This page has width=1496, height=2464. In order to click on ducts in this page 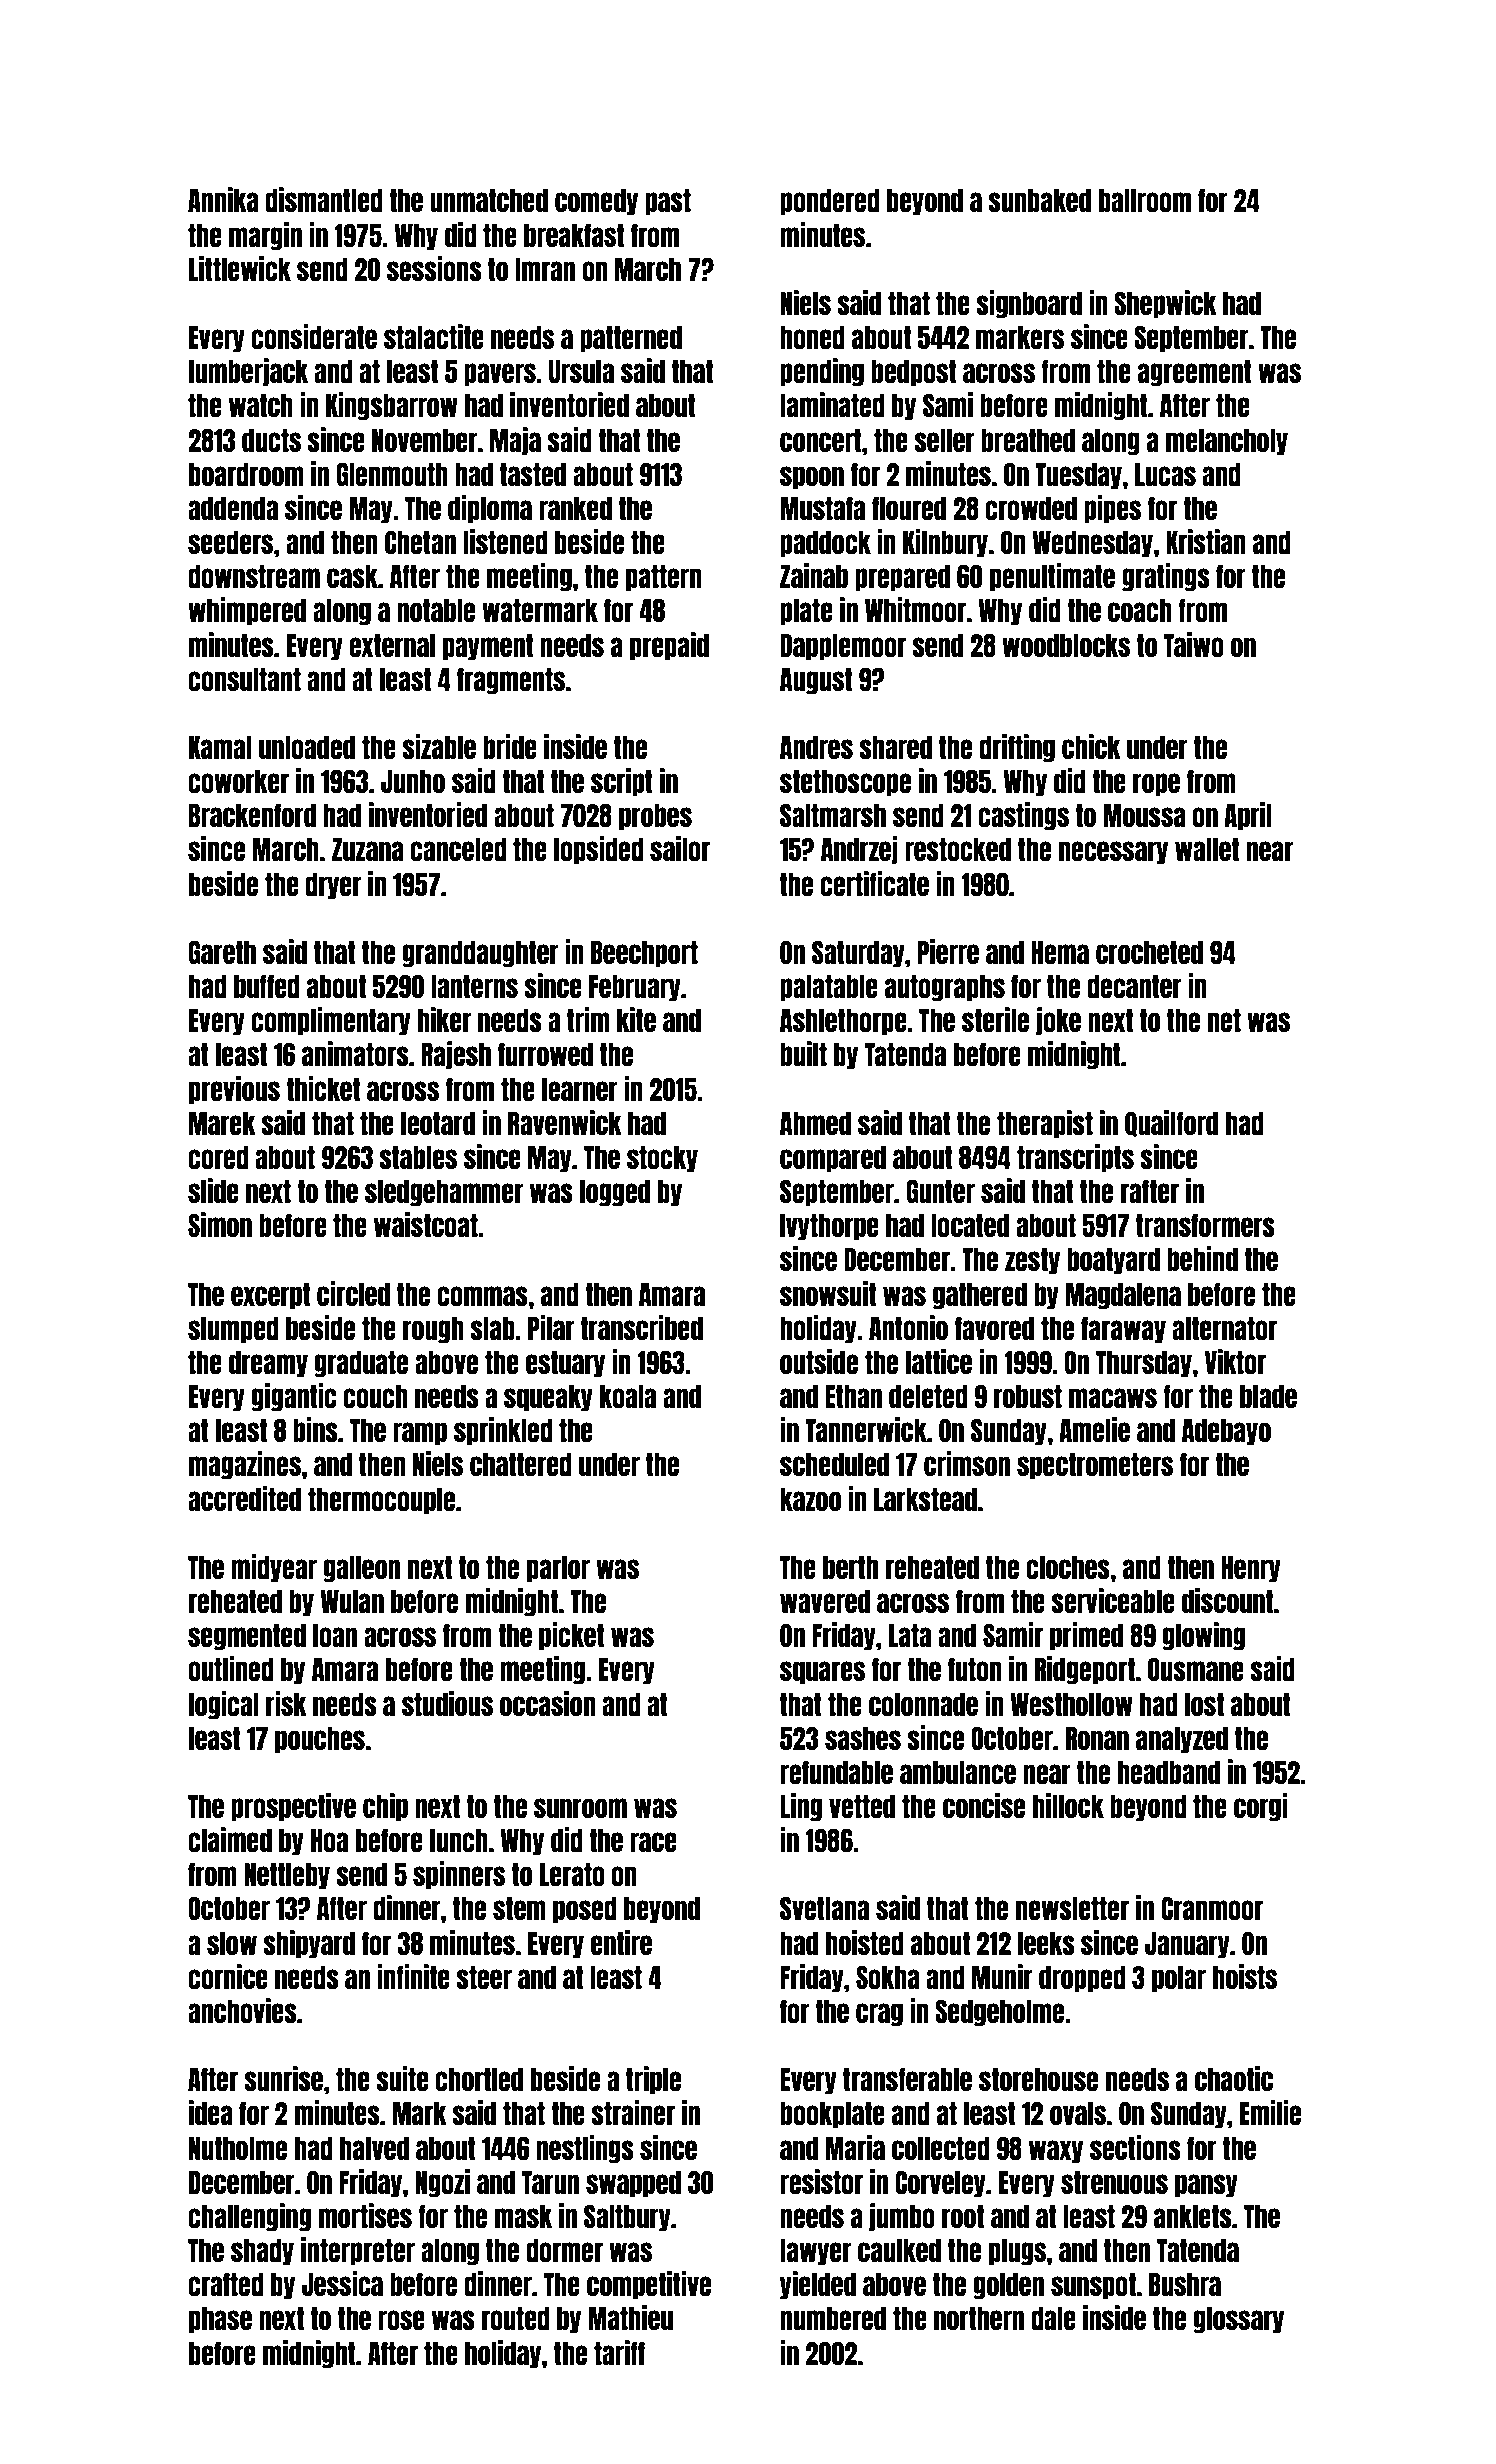, I will do `click(271, 440)`.
